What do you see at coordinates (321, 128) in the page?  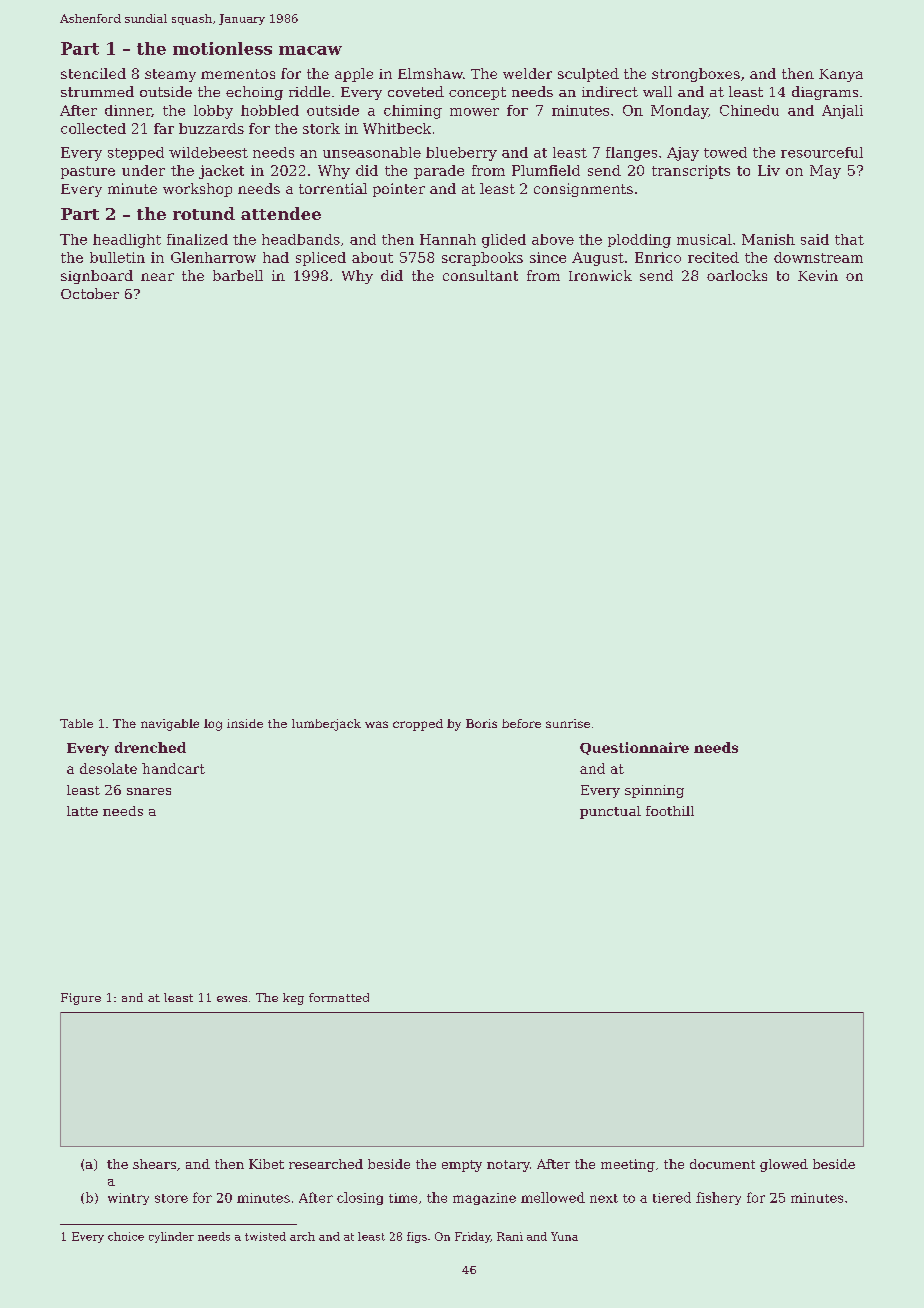 I see `stork` at bounding box center [321, 128].
